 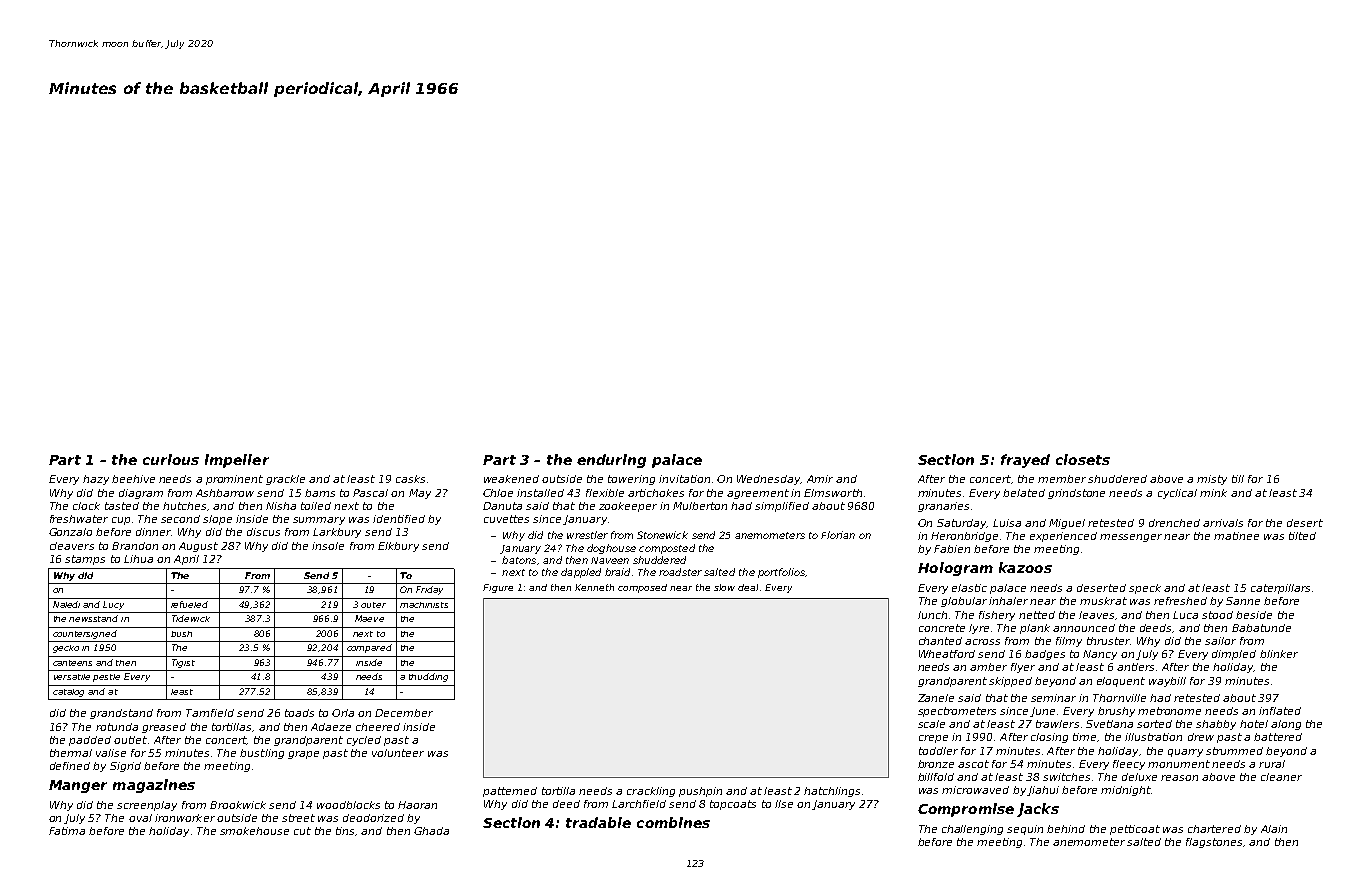 What do you see at coordinates (1213, 493) in the screenshot?
I see `mink` at bounding box center [1213, 493].
